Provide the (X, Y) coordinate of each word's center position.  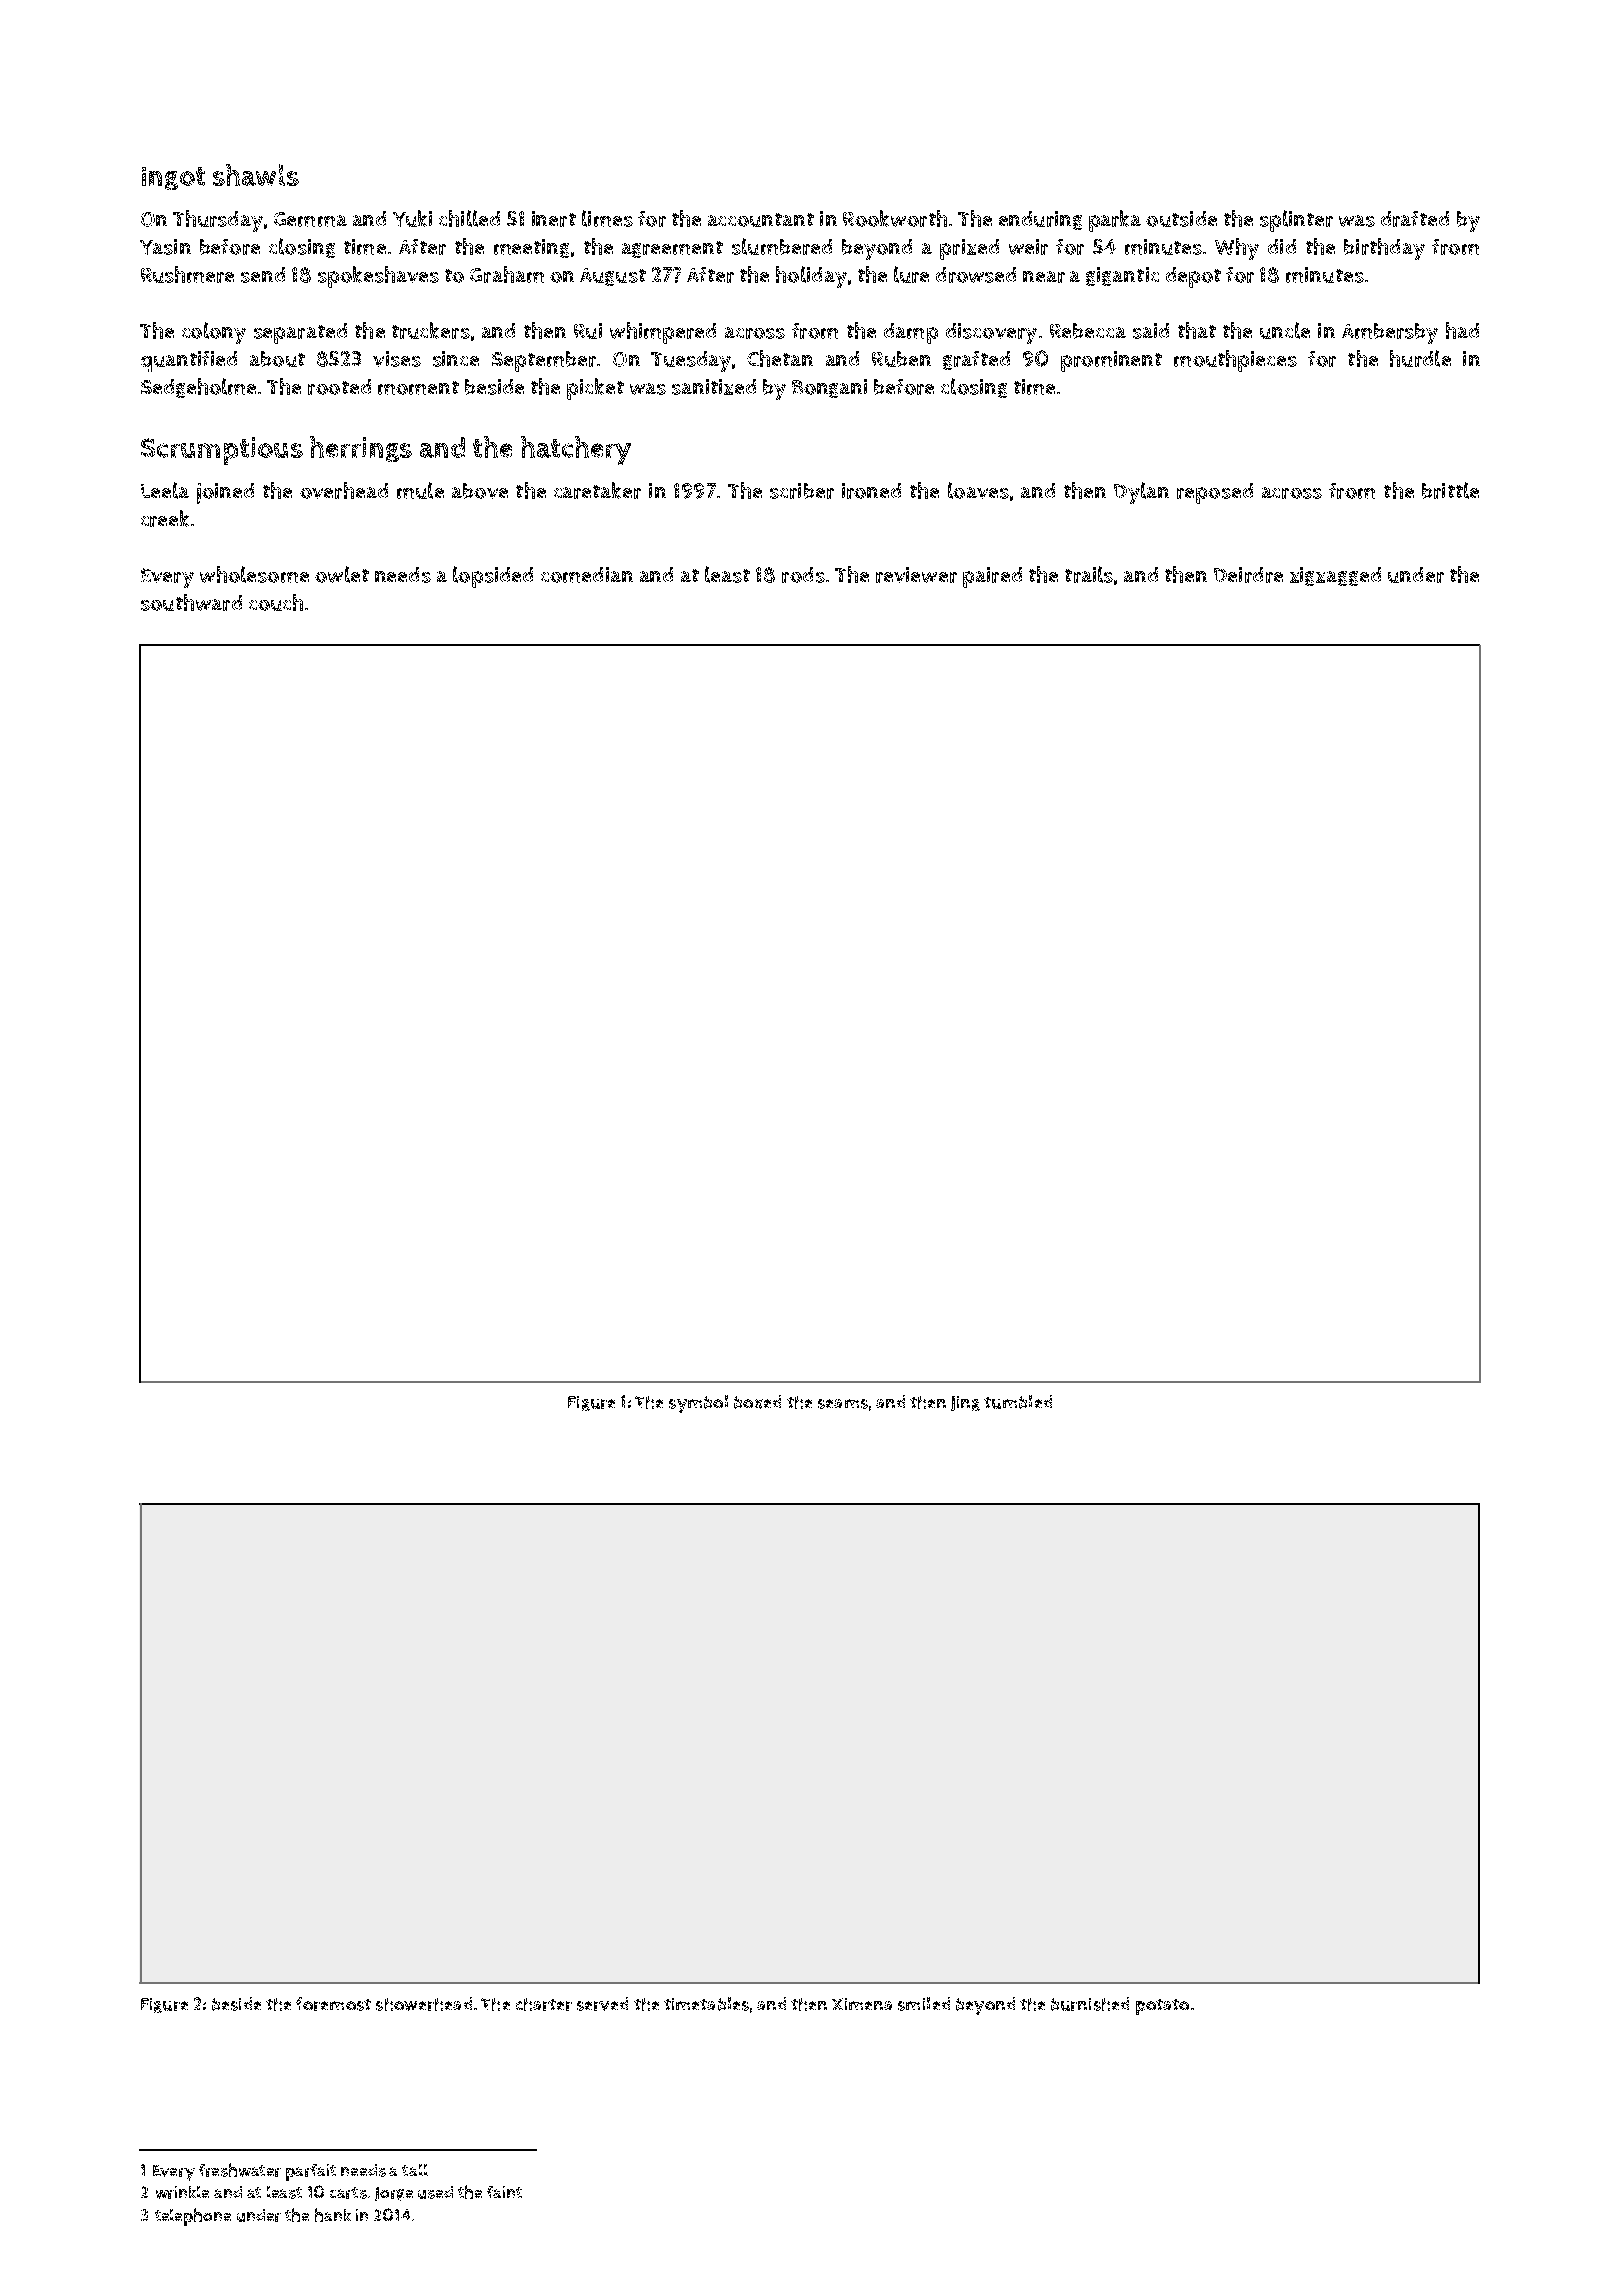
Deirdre (1248, 575)
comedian (587, 575)
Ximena (862, 2004)
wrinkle (182, 2192)
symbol (698, 1404)
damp (911, 333)
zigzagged (1335, 576)
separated (300, 333)
